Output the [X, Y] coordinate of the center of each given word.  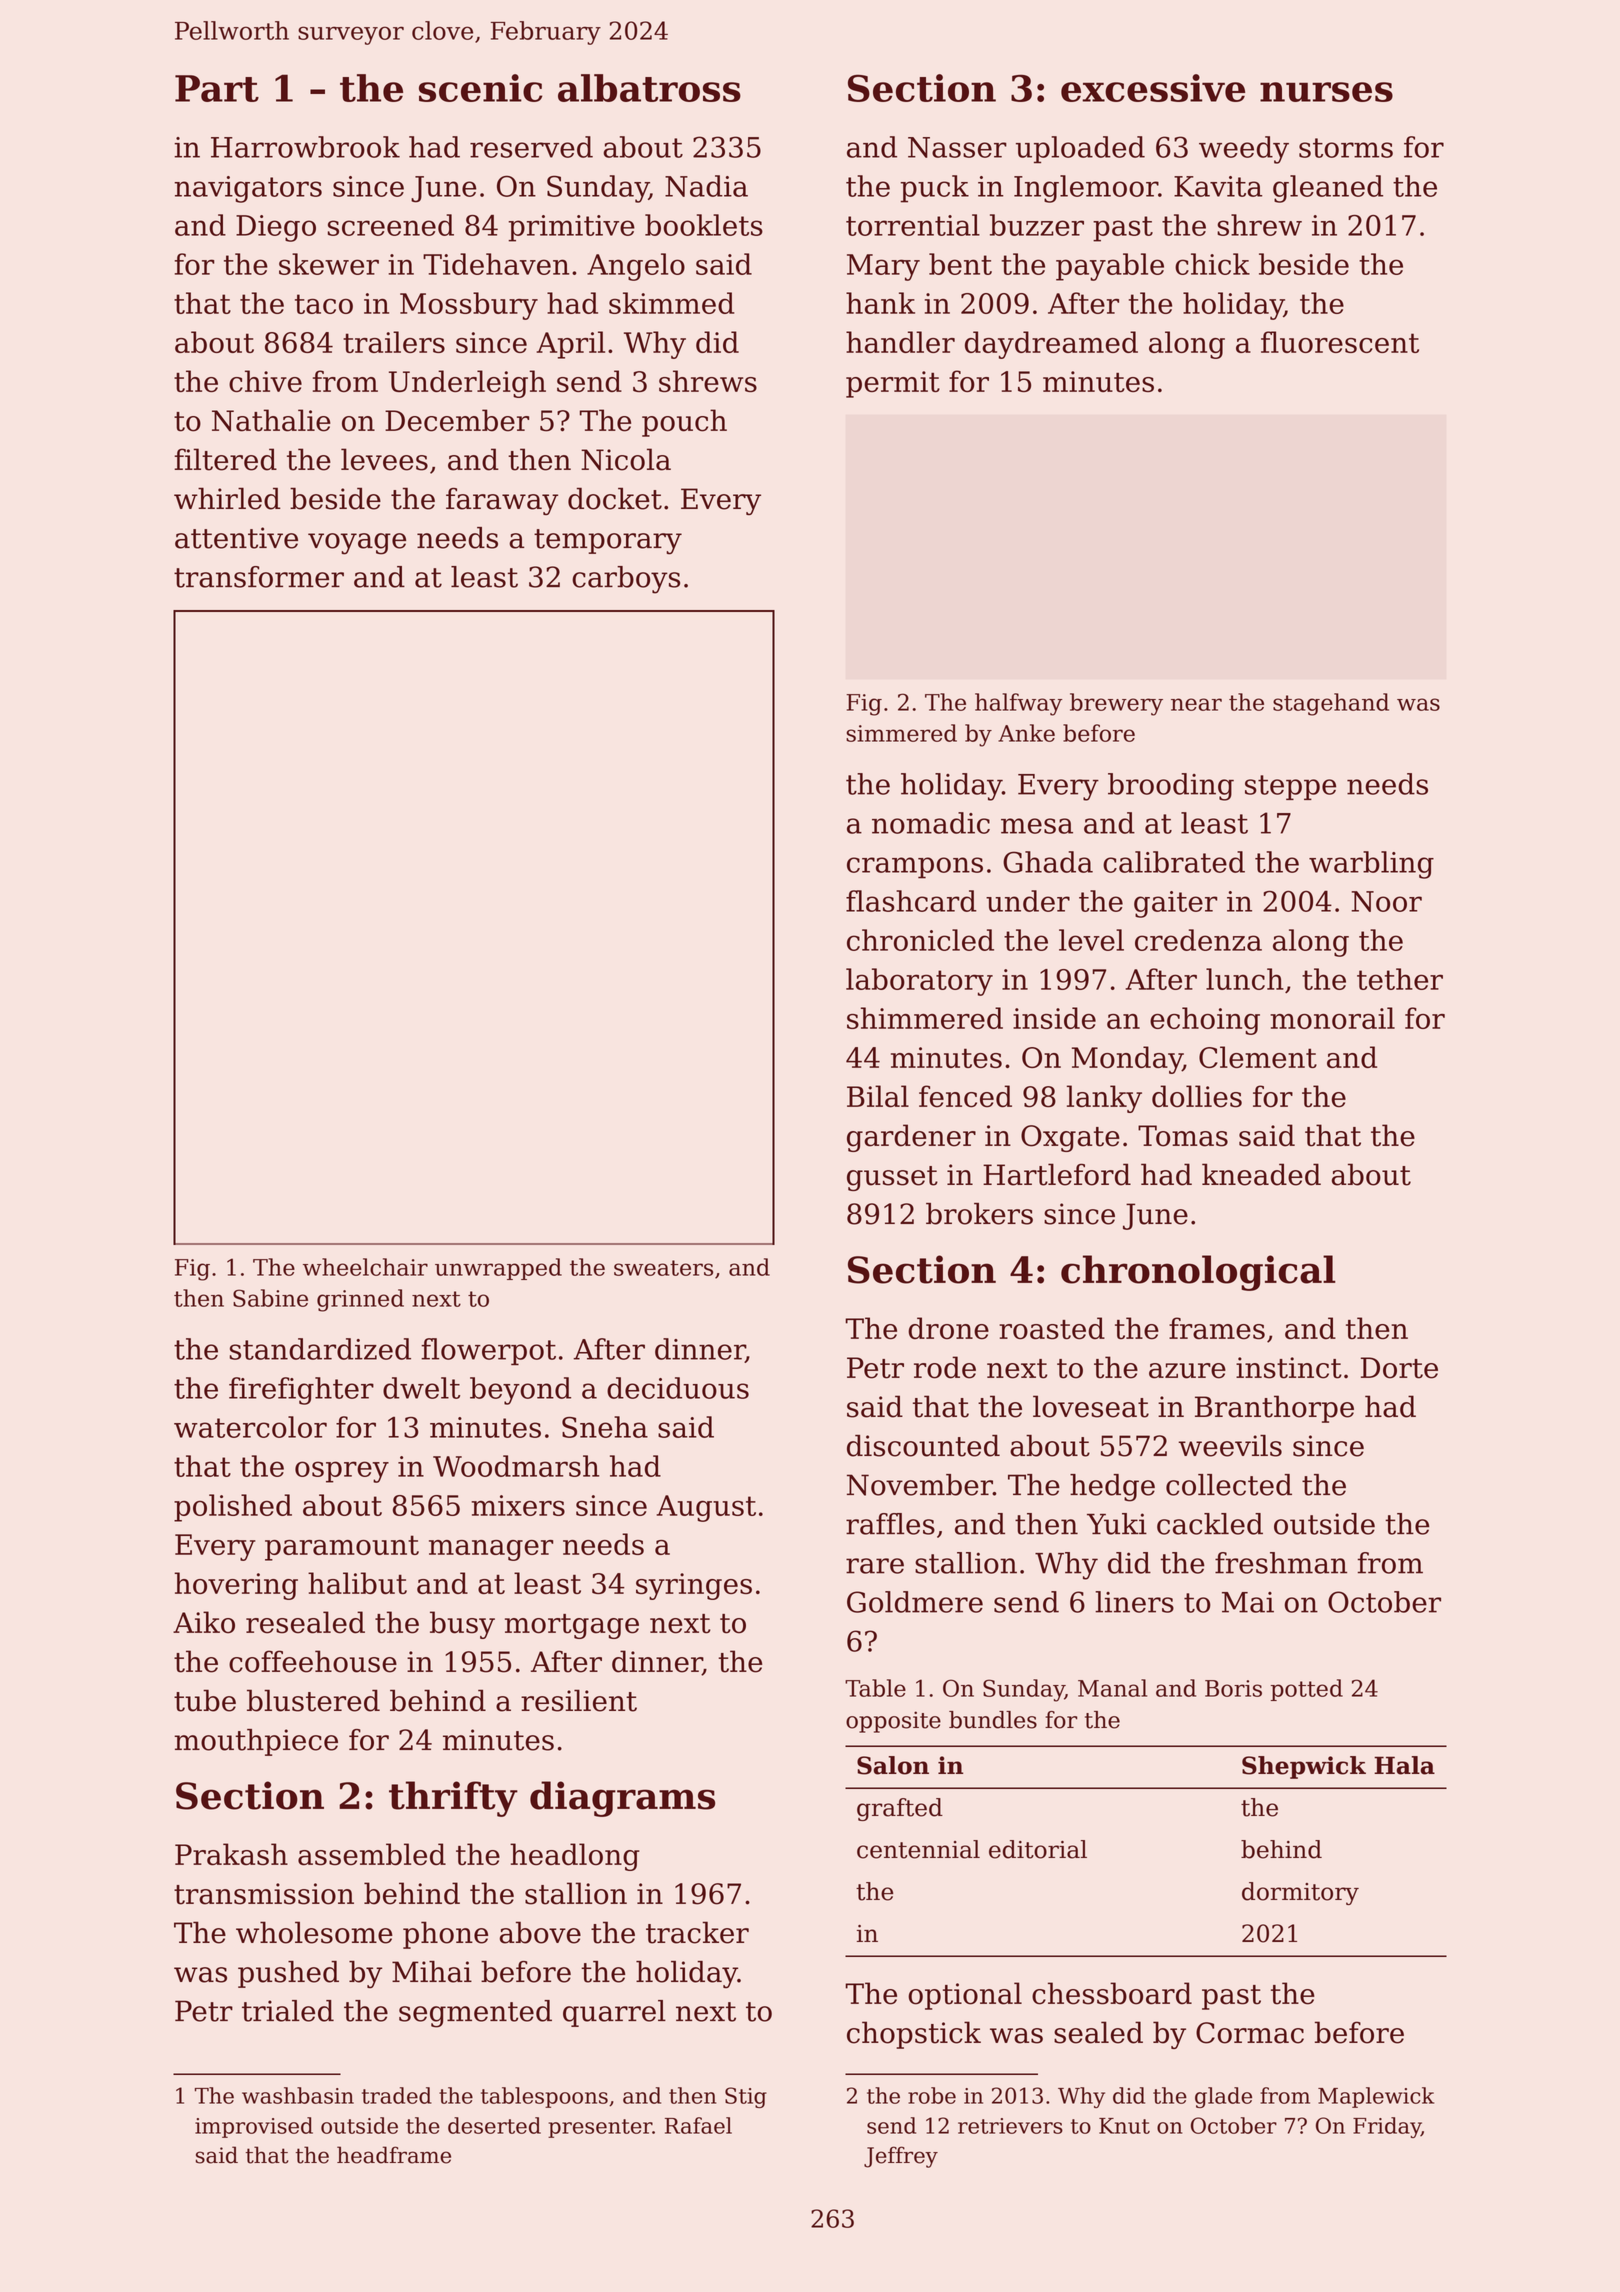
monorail [1332, 1018]
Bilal [878, 1096]
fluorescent [1340, 342]
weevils [1230, 1446]
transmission [264, 1894]
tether [1400, 979]
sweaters [663, 1268]
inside [1054, 1018]
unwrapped [498, 1269]
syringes [694, 1586]
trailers [394, 342]
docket [615, 499]
